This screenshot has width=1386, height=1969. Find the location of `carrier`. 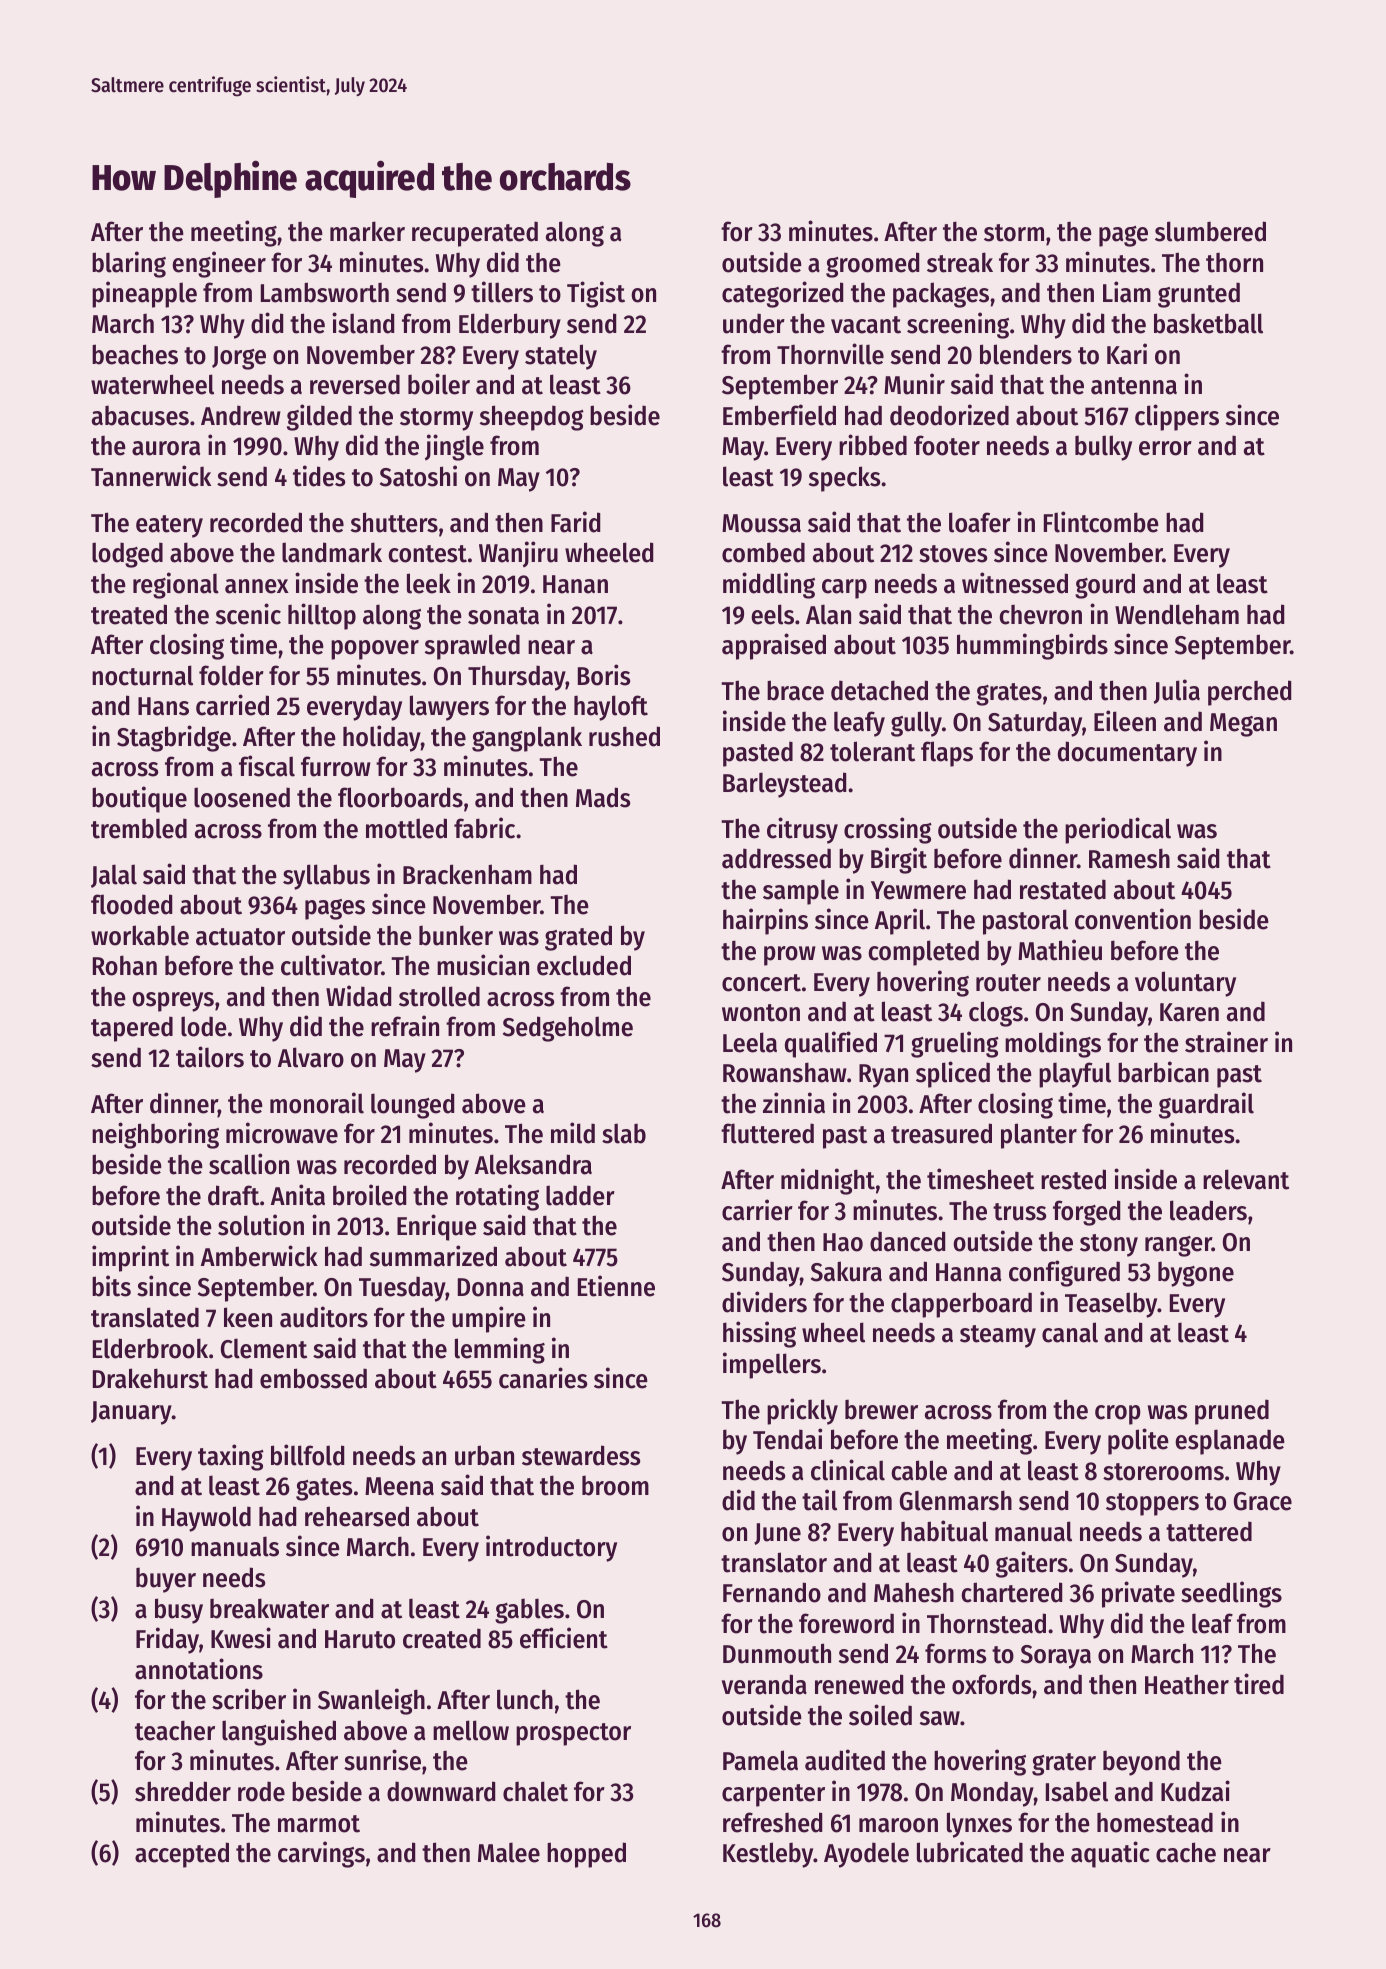

carrier is located at coordinates (757, 1210).
